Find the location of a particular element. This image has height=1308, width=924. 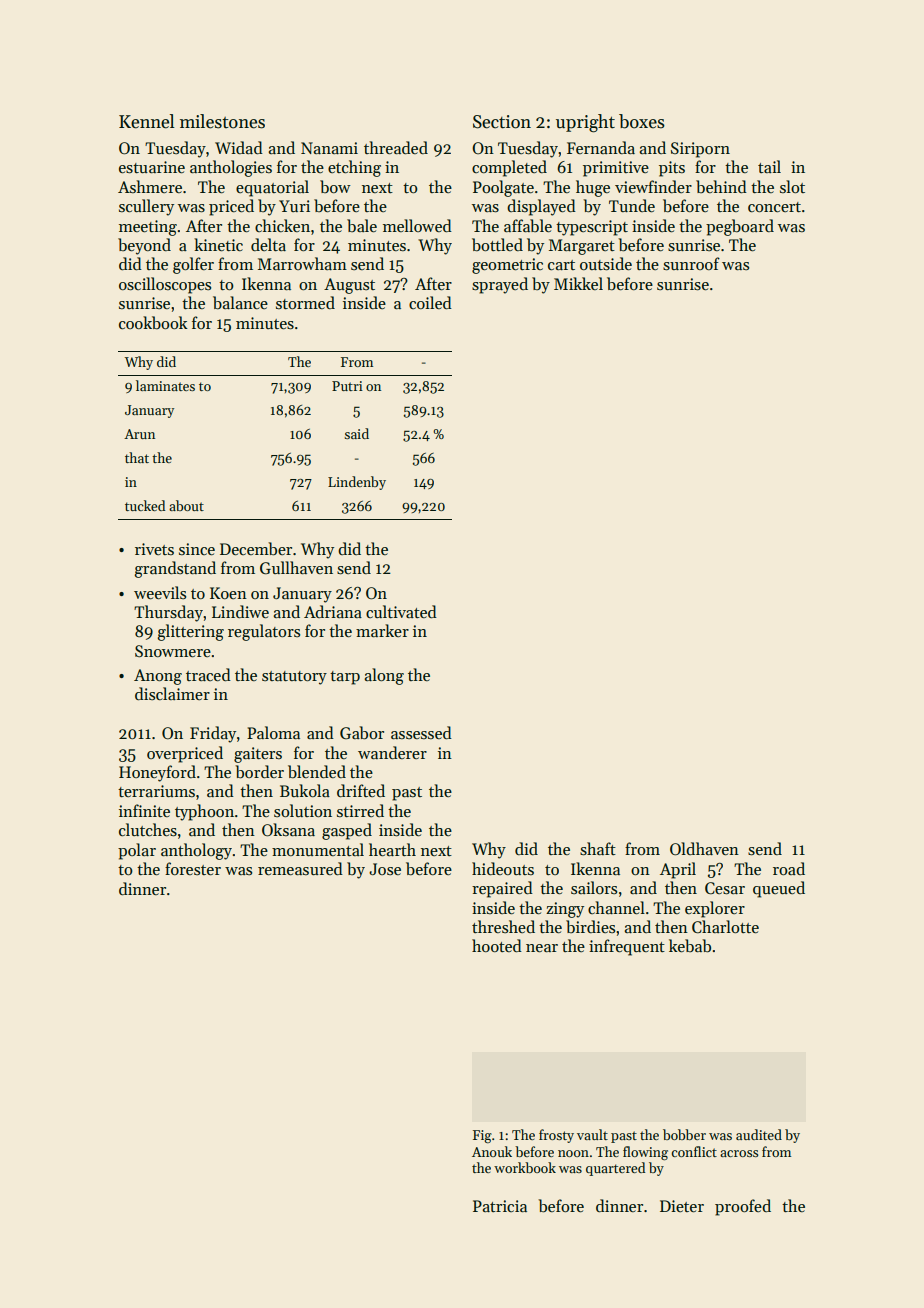

hideouts is located at coordinates (503, 868).
